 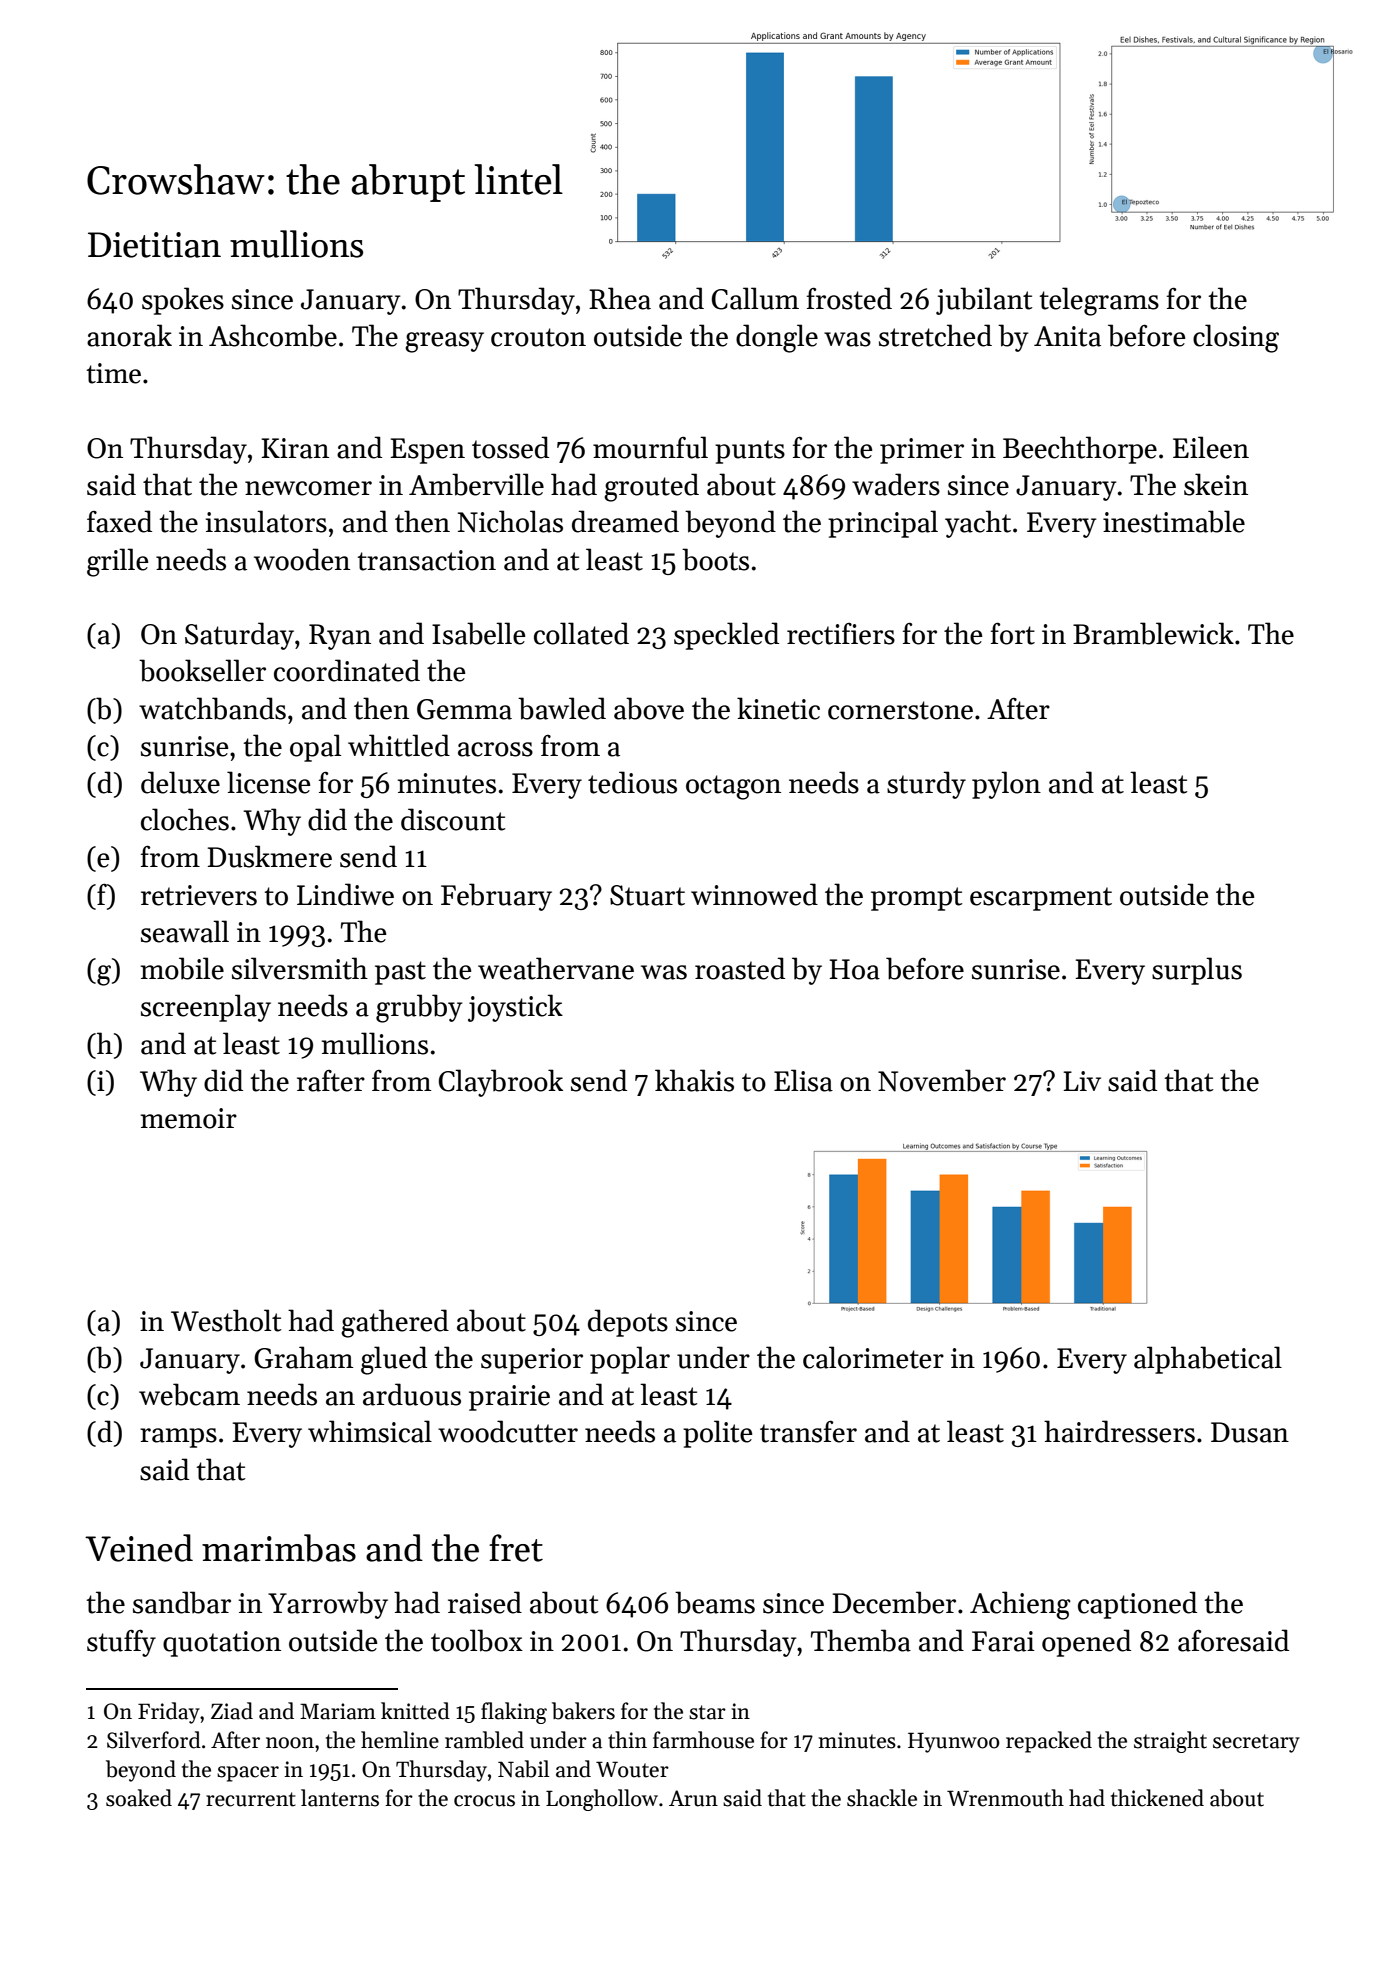 What do you see at coordinates (509, 1398) in the screenshot?
I see `prairie` at bounding box center [509, 1398].
